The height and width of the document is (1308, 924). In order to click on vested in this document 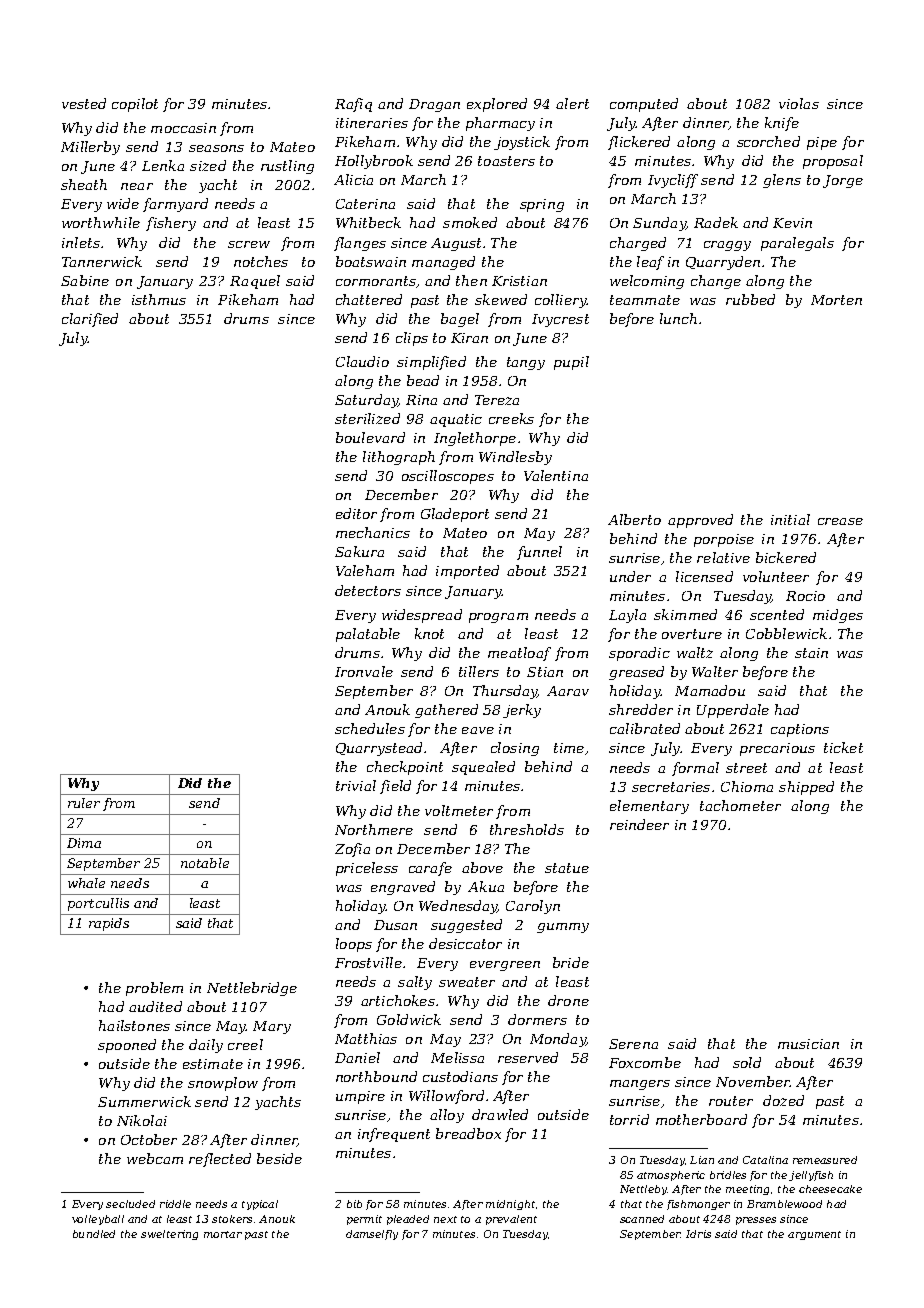, I will do `click(84, 103)`.
